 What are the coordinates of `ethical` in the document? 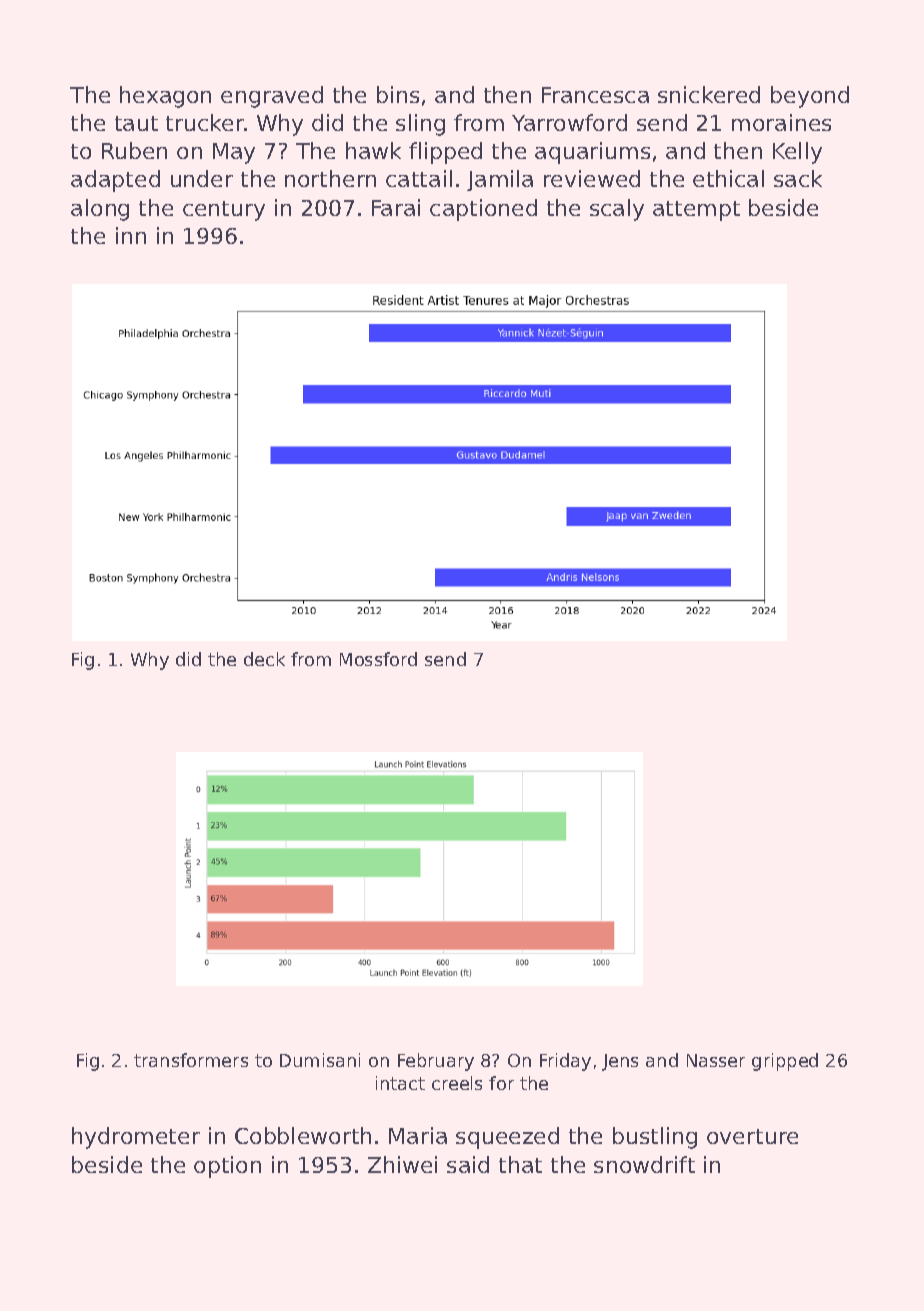 It's located at (728, 178).
